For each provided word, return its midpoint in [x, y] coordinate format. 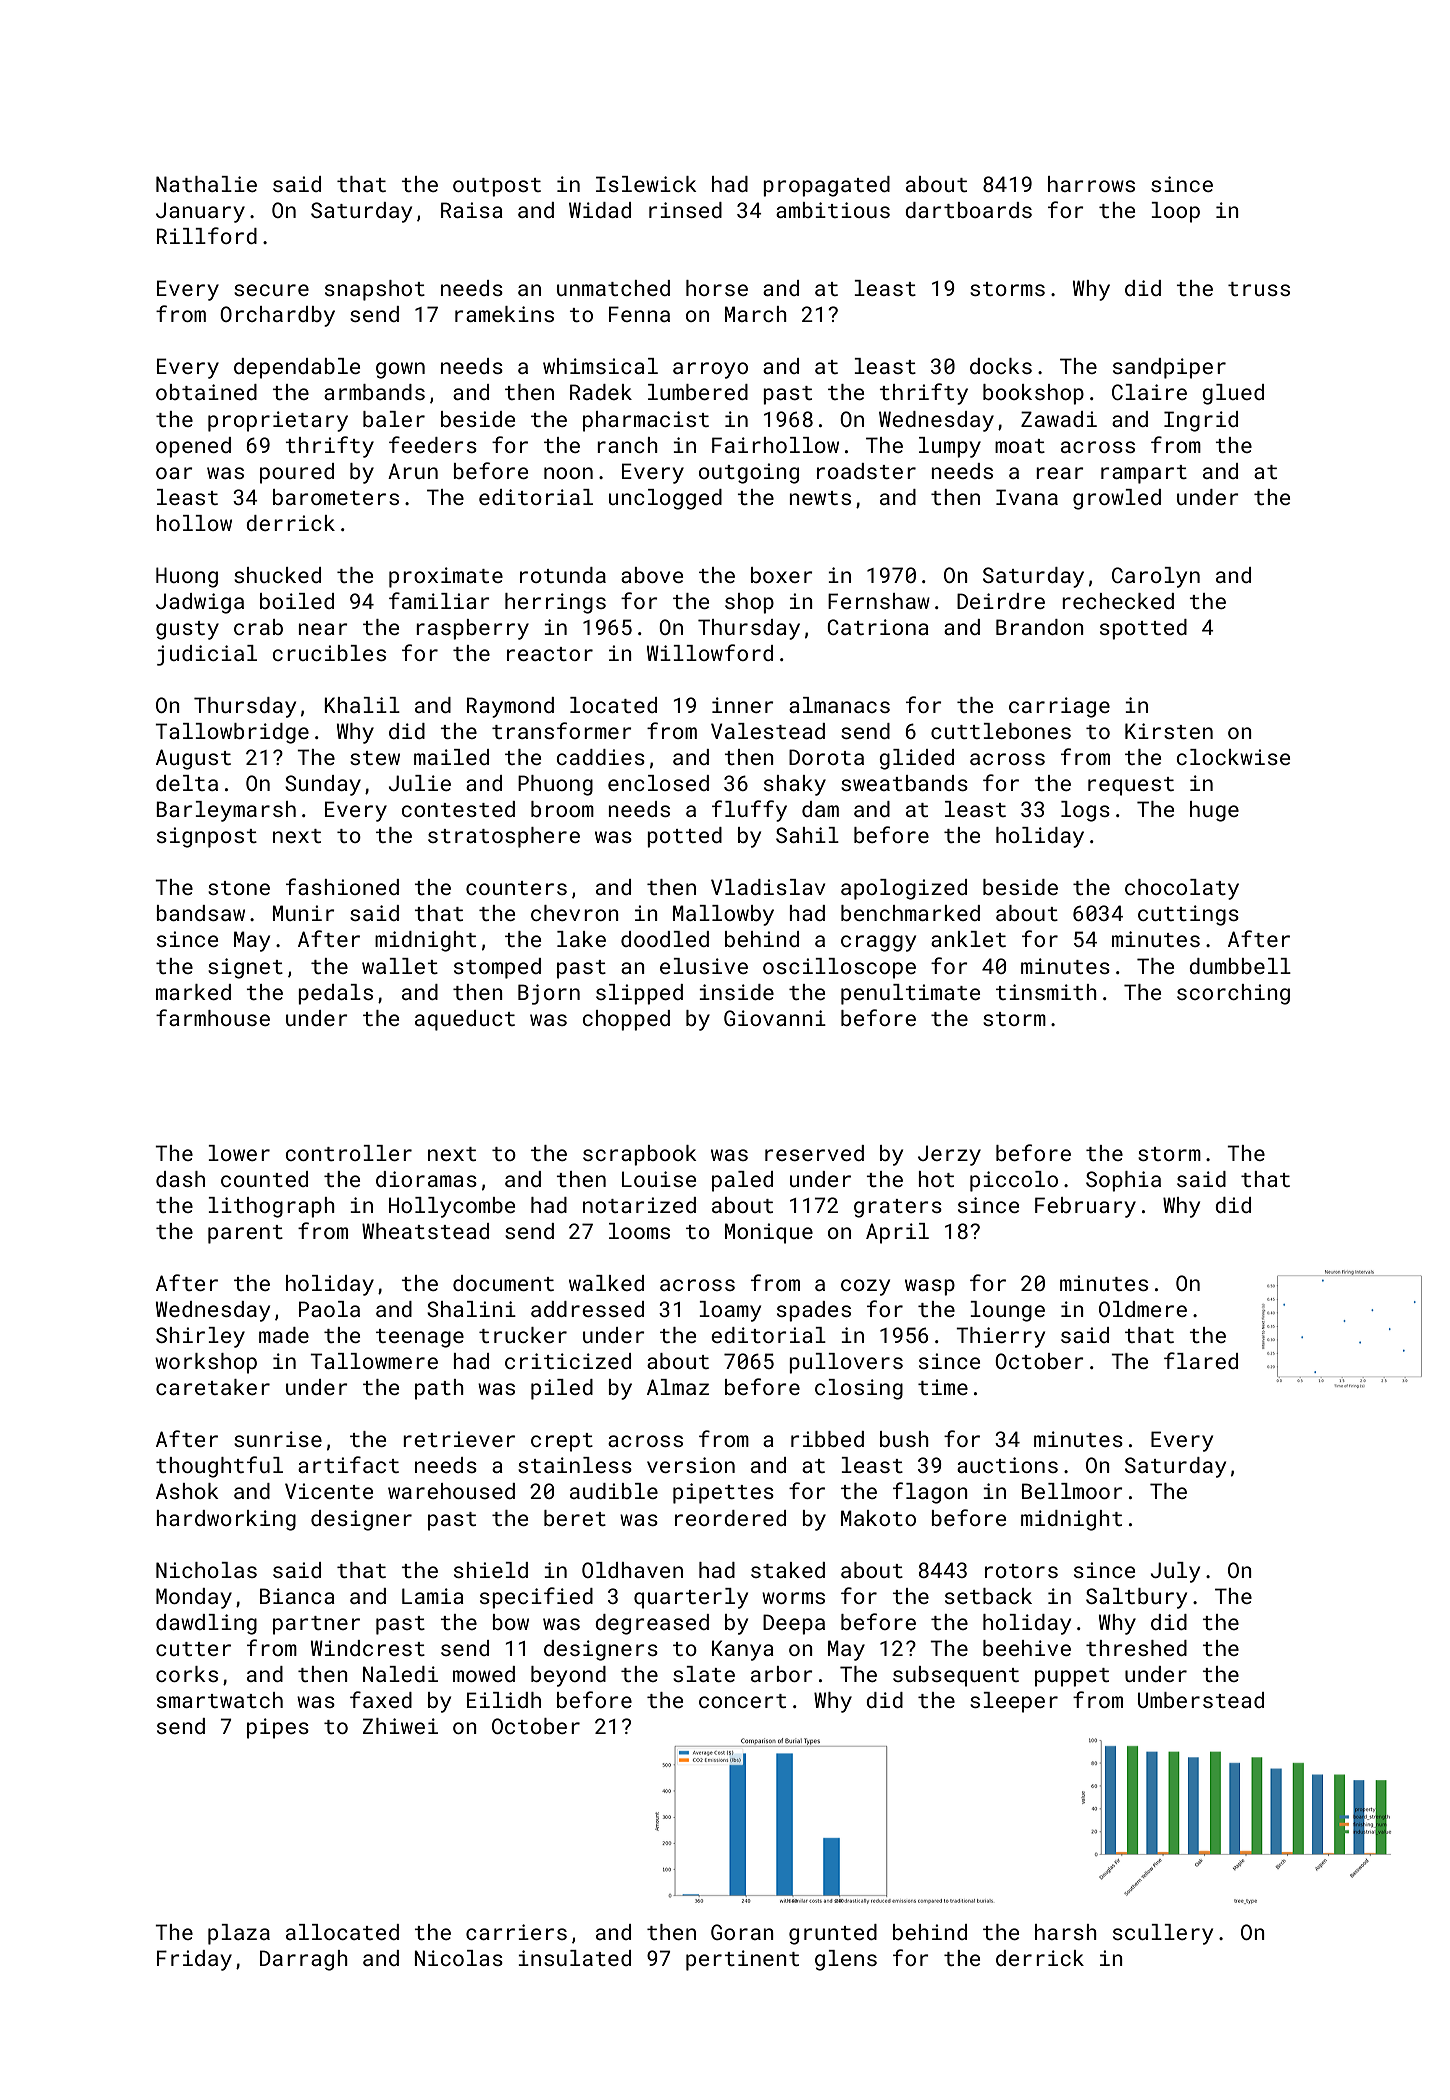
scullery [1163, 1934]
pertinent [742, 1960]
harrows [1091, 184]
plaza [239, 1934]
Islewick [646, 184]
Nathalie [206, 184]
